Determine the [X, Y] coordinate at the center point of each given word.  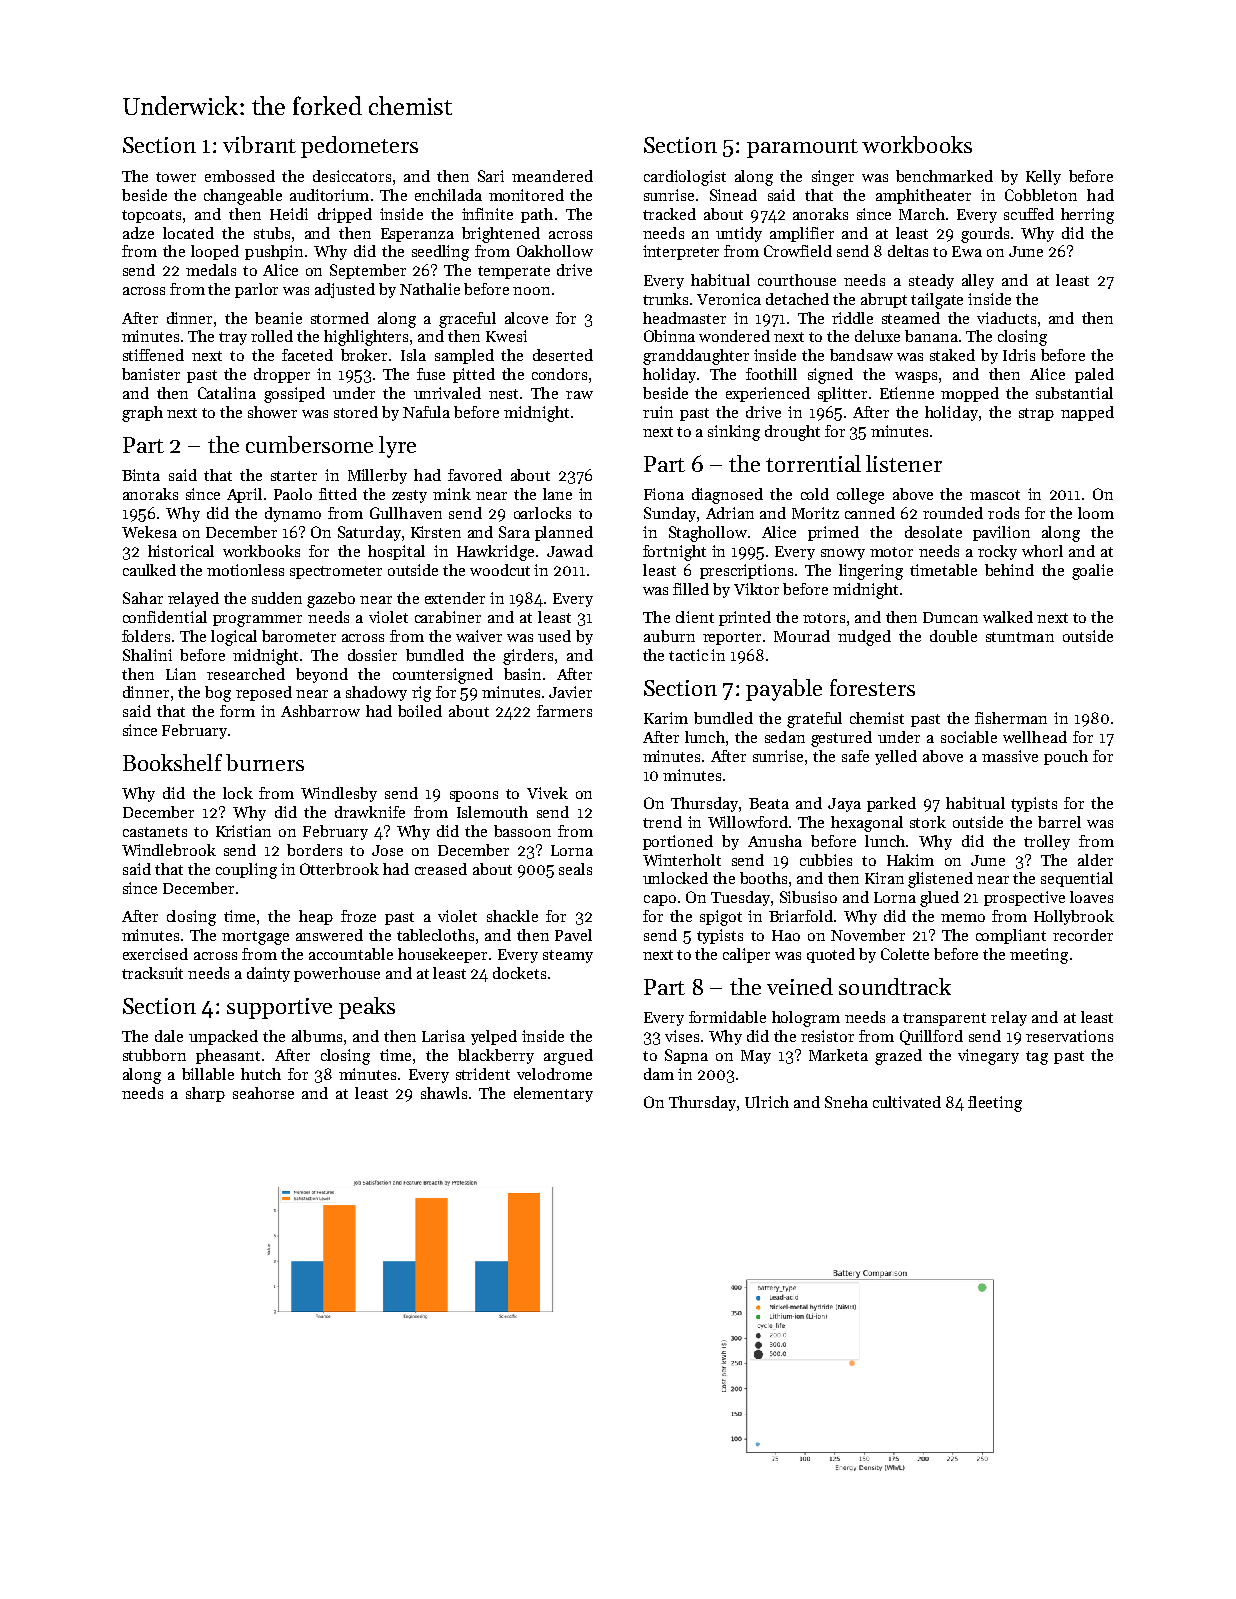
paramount [802, 148]
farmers [564, 711]
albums [317, 1036]
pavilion [1001, 533]
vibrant [259, 144]
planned [564, 533]
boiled [420, 711]
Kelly [1043, 177]
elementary [553, 1094]
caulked [149, 570]
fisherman [1011, 718]
